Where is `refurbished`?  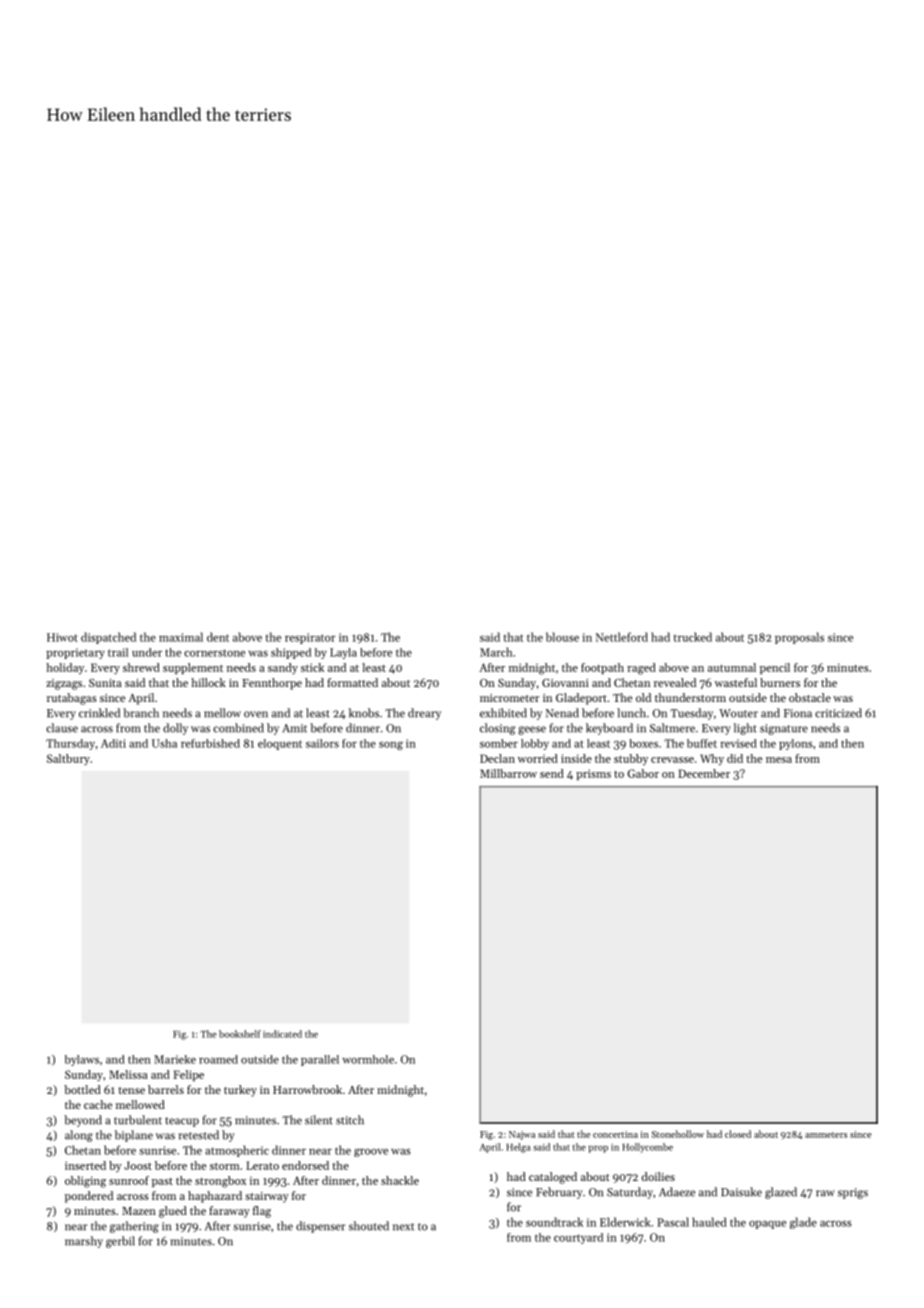
refurbished is located at coordinates (210, 743).
